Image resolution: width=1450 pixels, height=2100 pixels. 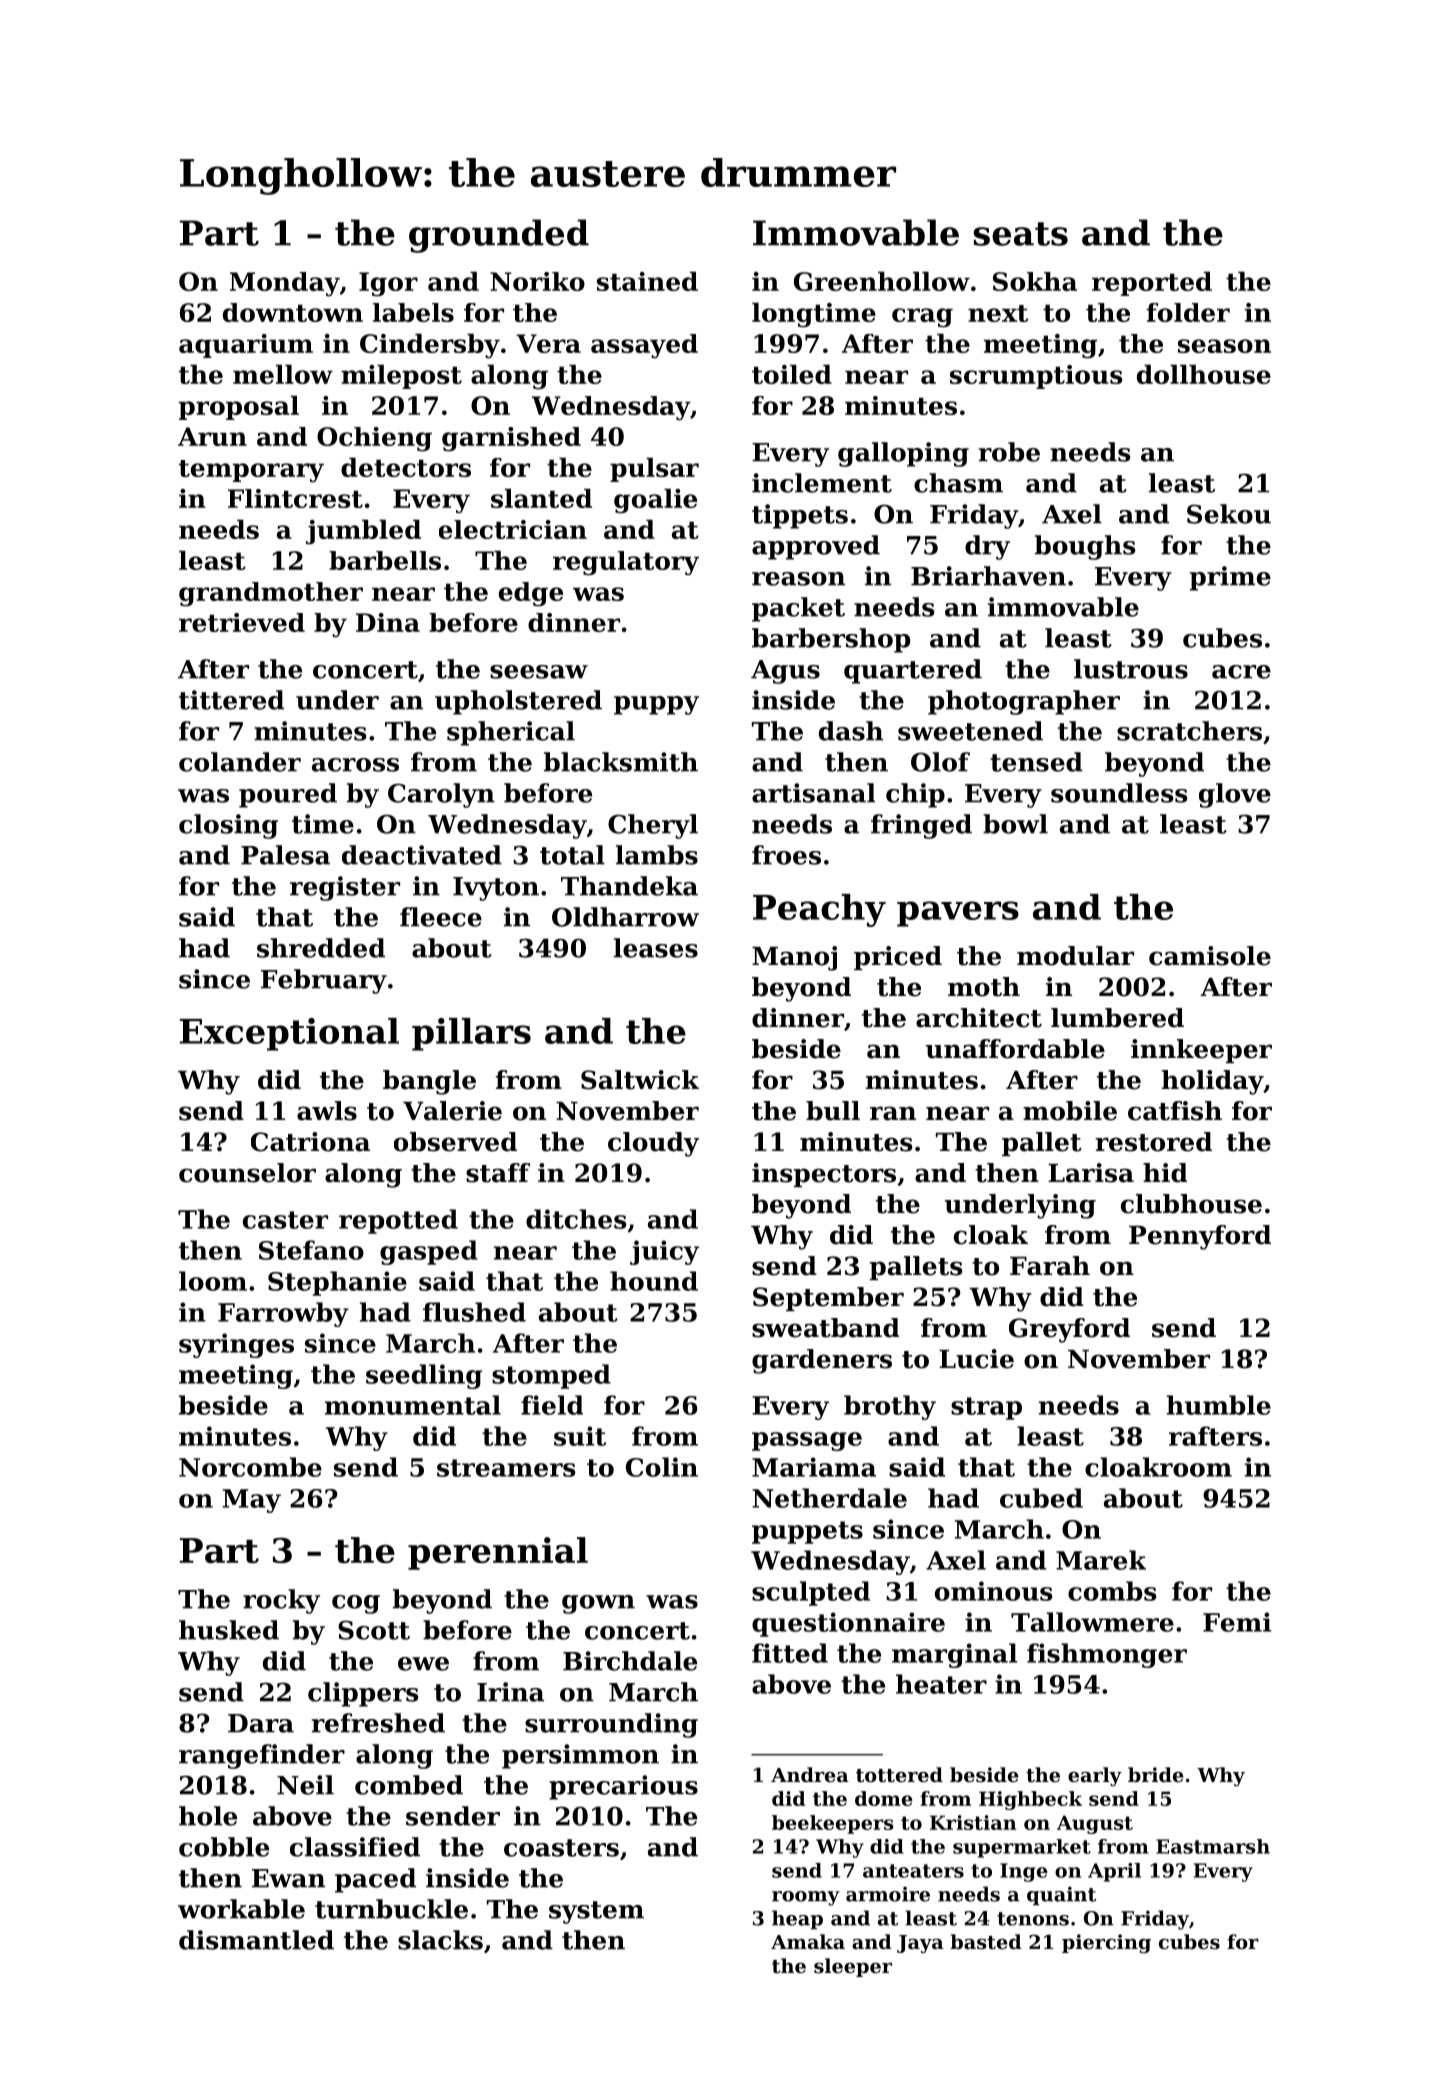 I want to click on Monday, so click(x=285, y=284).
